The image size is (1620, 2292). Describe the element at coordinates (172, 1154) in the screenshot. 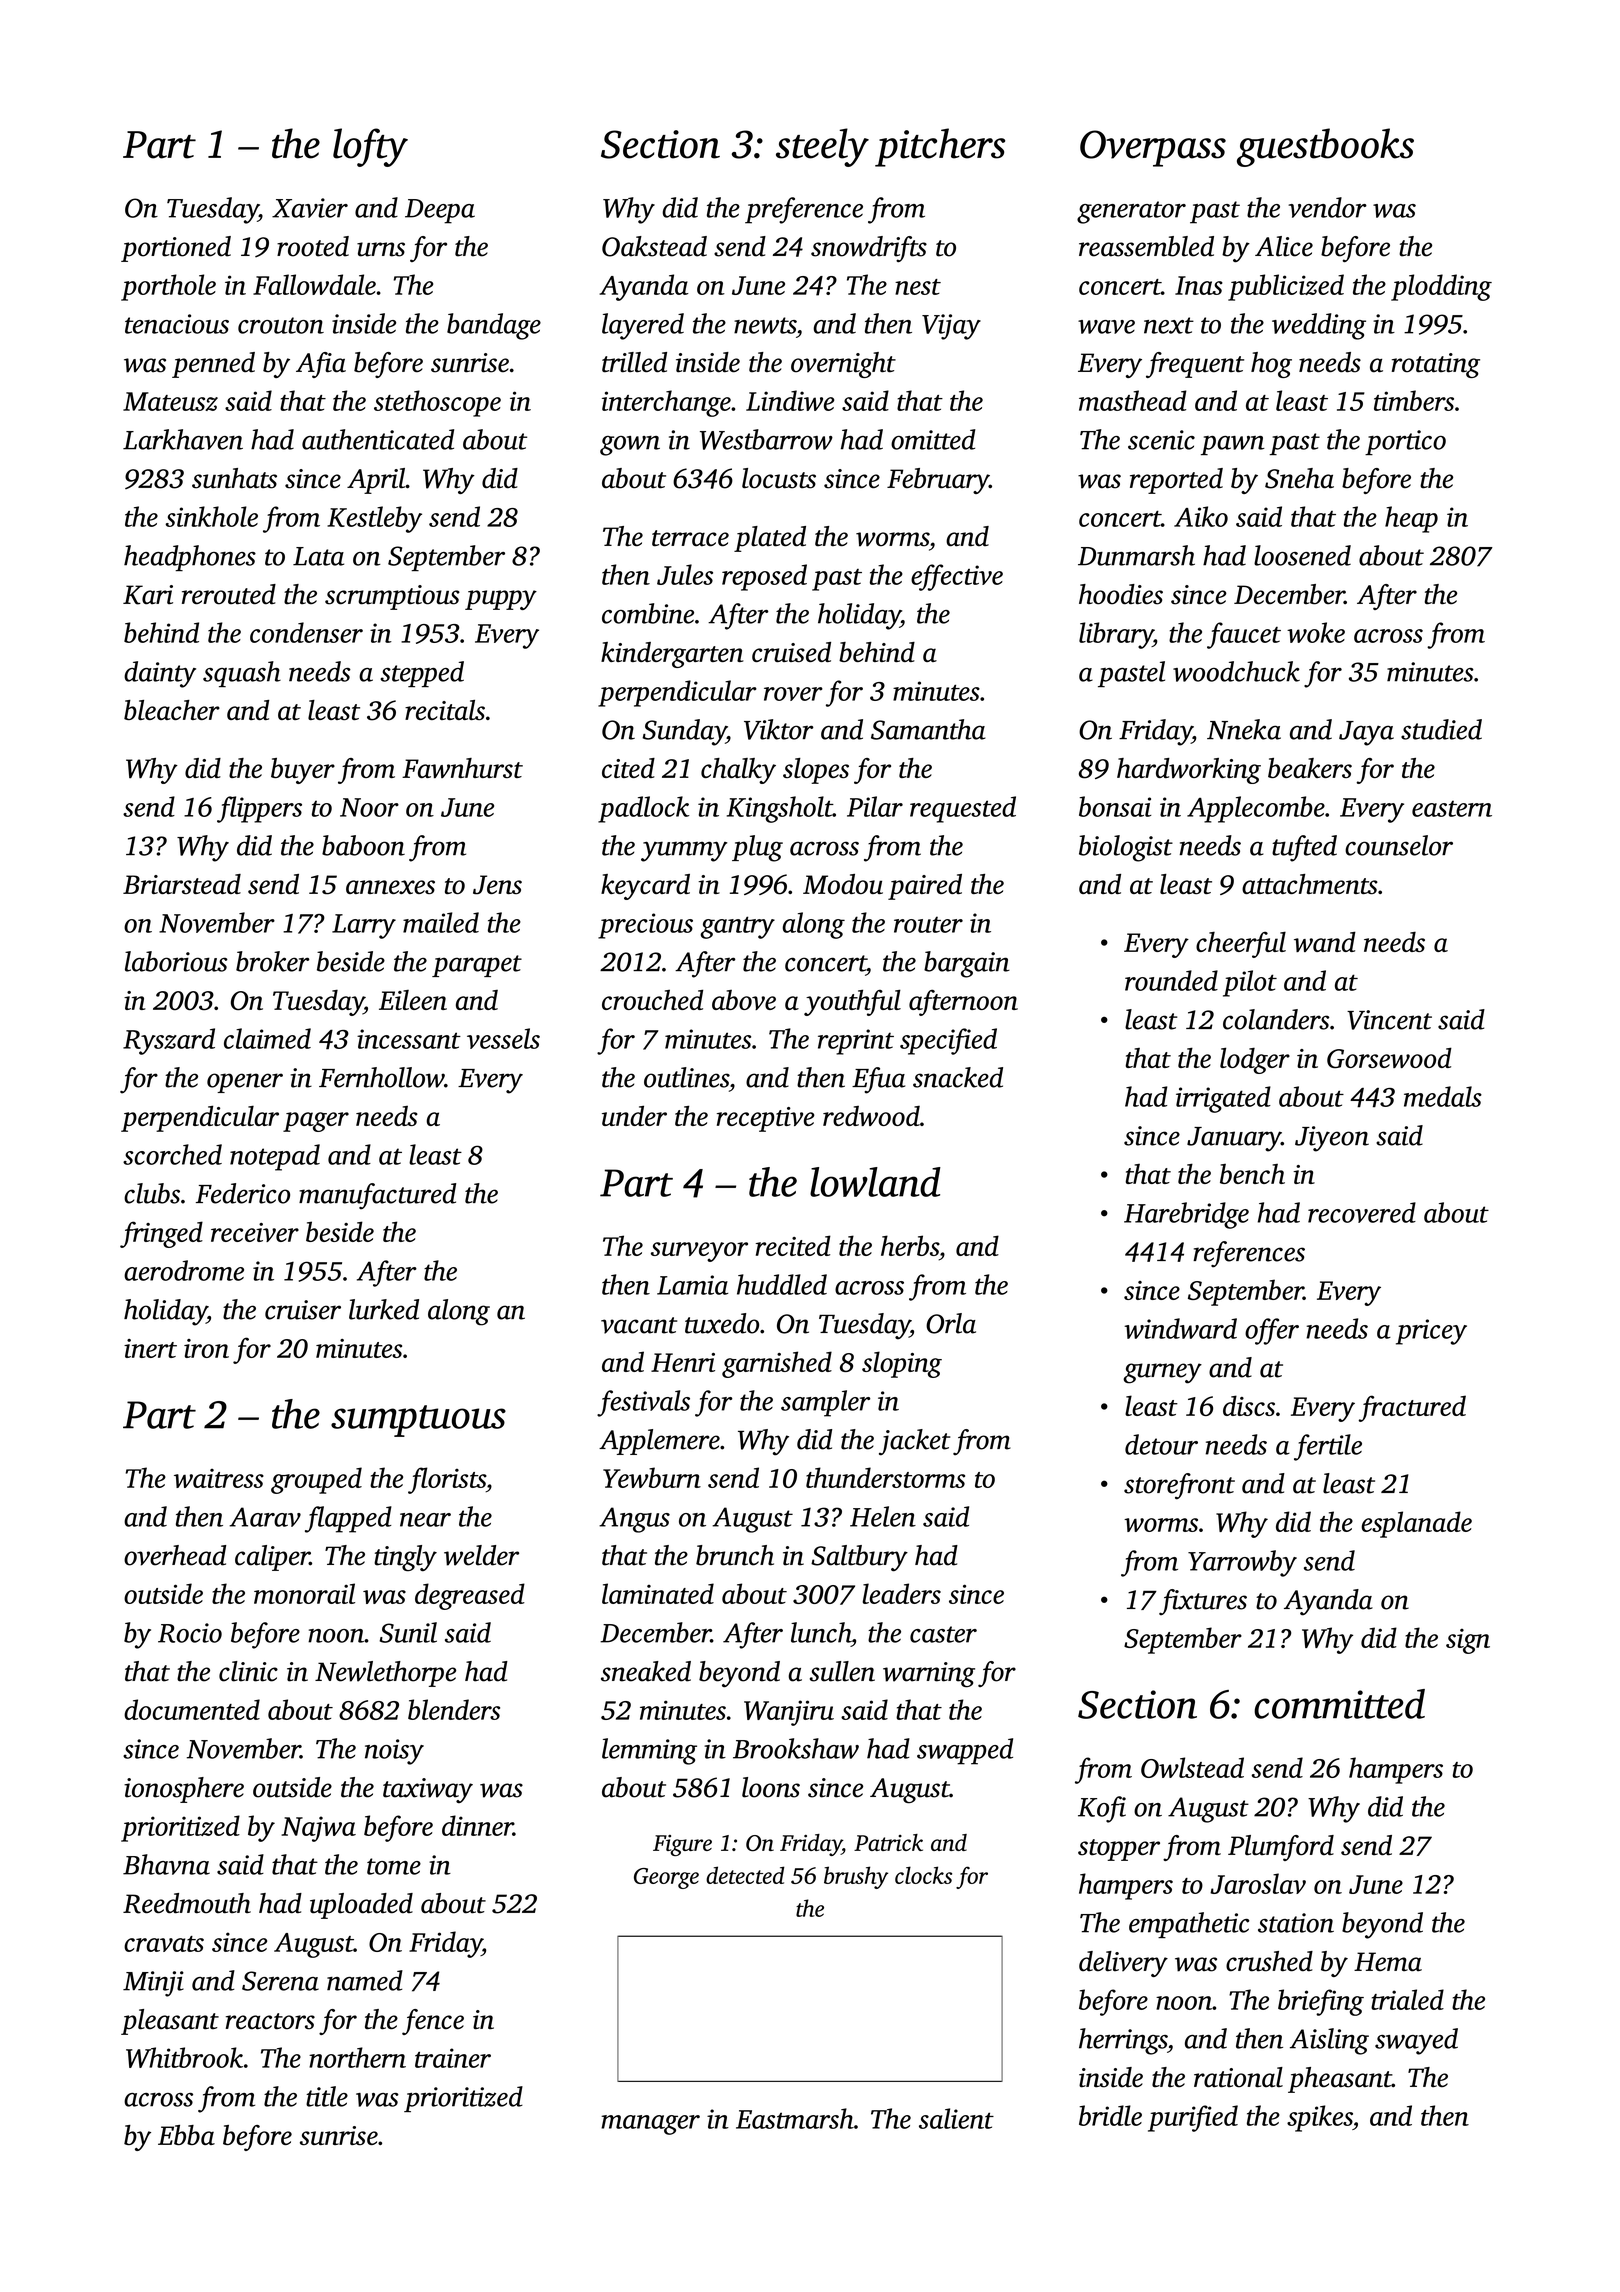

I see `scorched` at that location.
